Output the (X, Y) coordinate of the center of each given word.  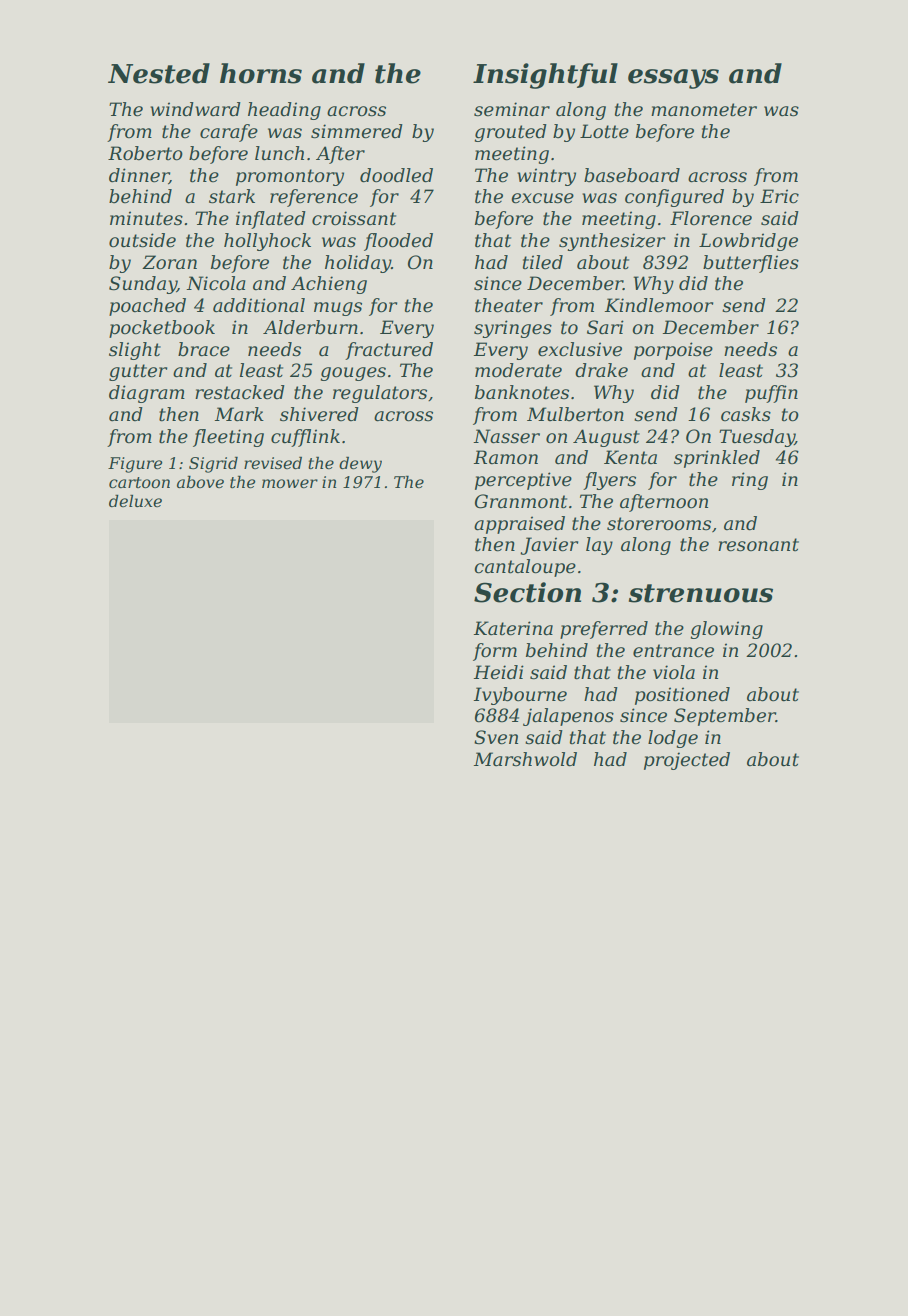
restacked (240, 392)
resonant (758, 545)
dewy (360, 464)
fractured (389, 351)
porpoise (673, 351)
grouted (511, 133)
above (200, 481)
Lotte (604, 131)
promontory (290, 177)
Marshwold (525, 759)
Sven (496, 737)
